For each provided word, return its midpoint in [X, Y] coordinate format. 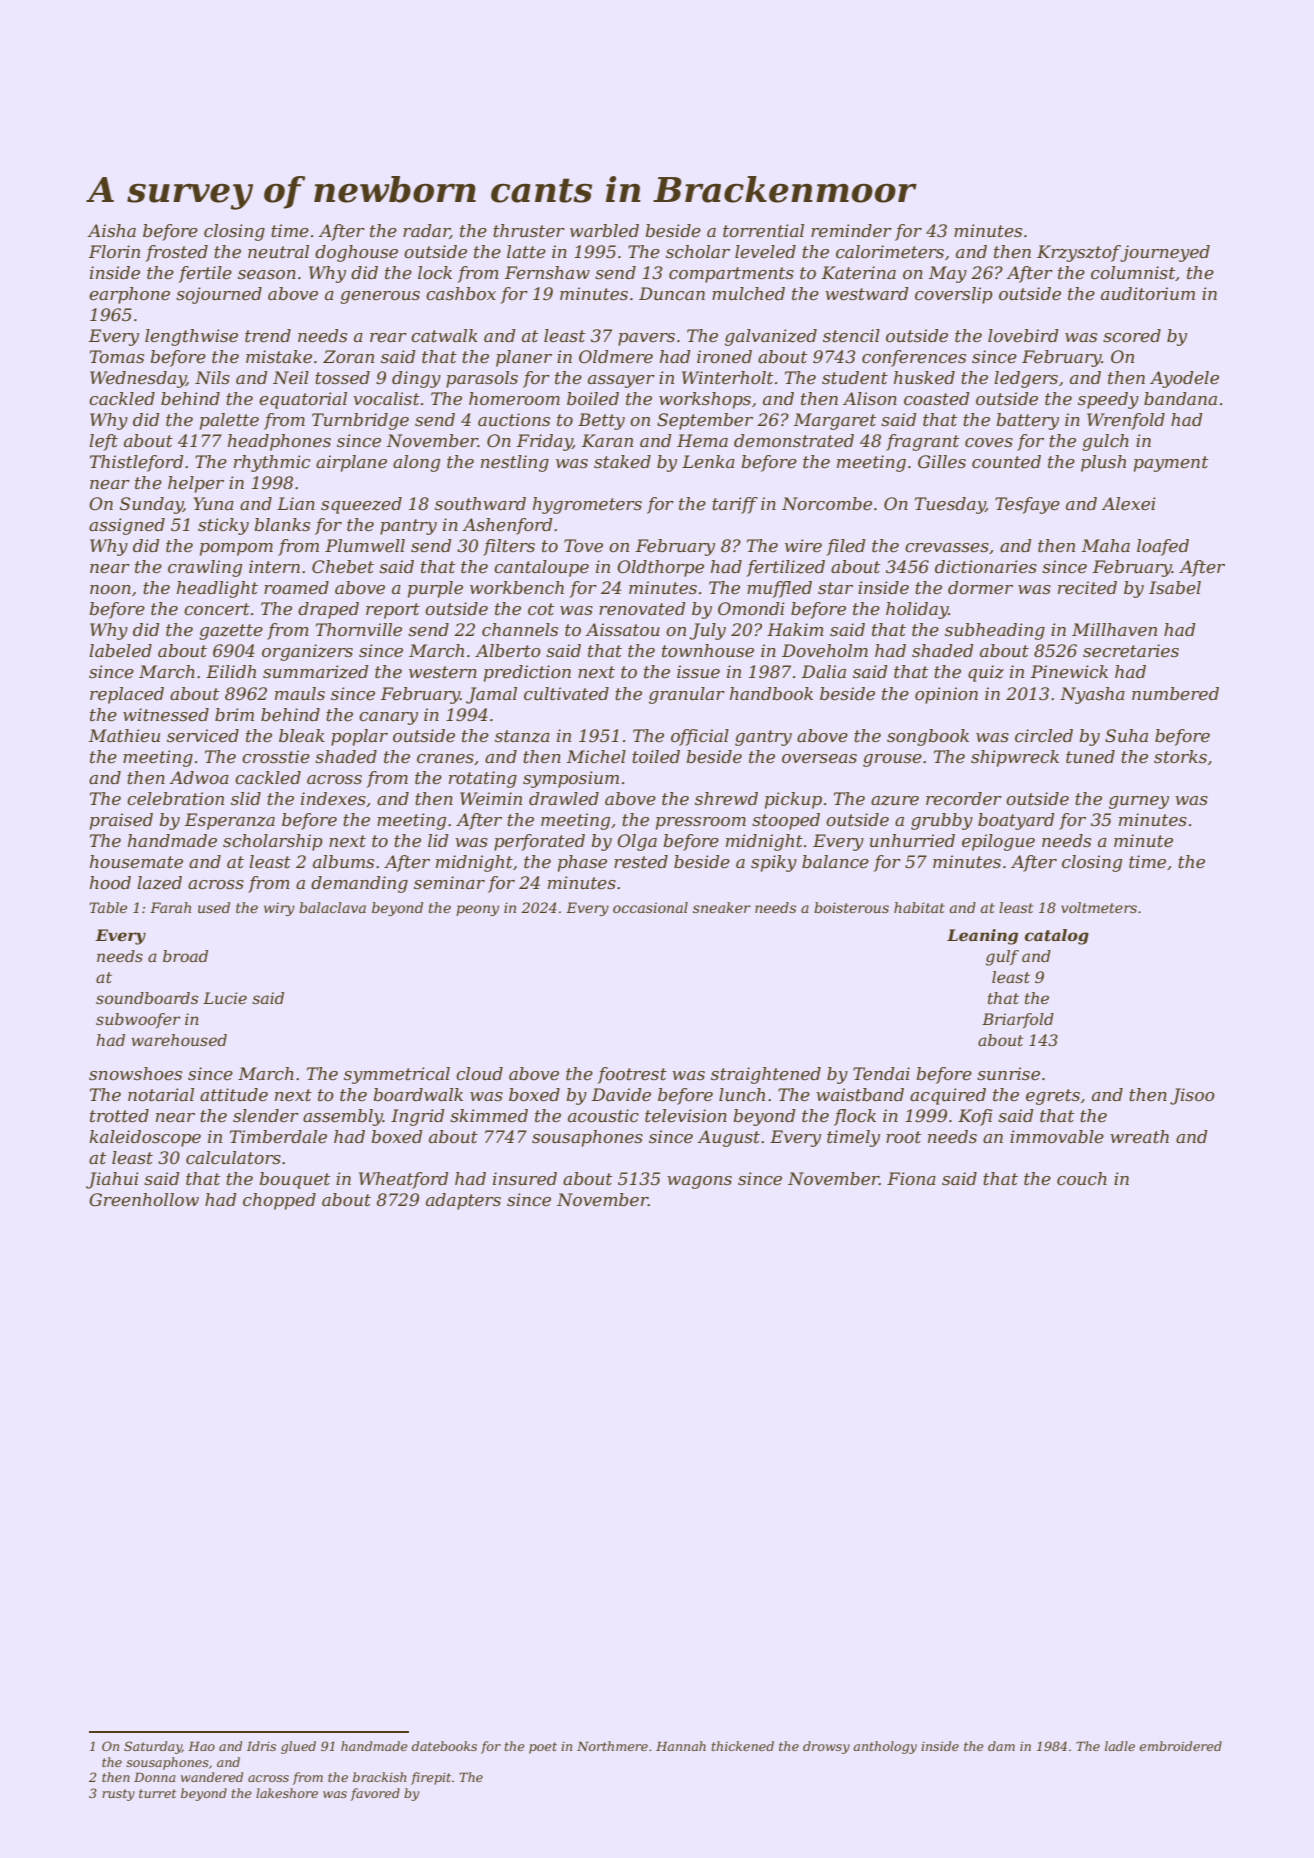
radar [426, 231]
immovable [1057, 1137]
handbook [771, 694]
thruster [529, 231]
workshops [705, 400]
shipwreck [1015, 758]
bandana [1180, 398]
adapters [463, 1201]
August [728, 1138]
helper [196, 484]
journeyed [1165, 253]
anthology [885, 1747]
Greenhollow [144, 1200]
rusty [118, 1795]
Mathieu [124, 736]
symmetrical [397, 1075]
